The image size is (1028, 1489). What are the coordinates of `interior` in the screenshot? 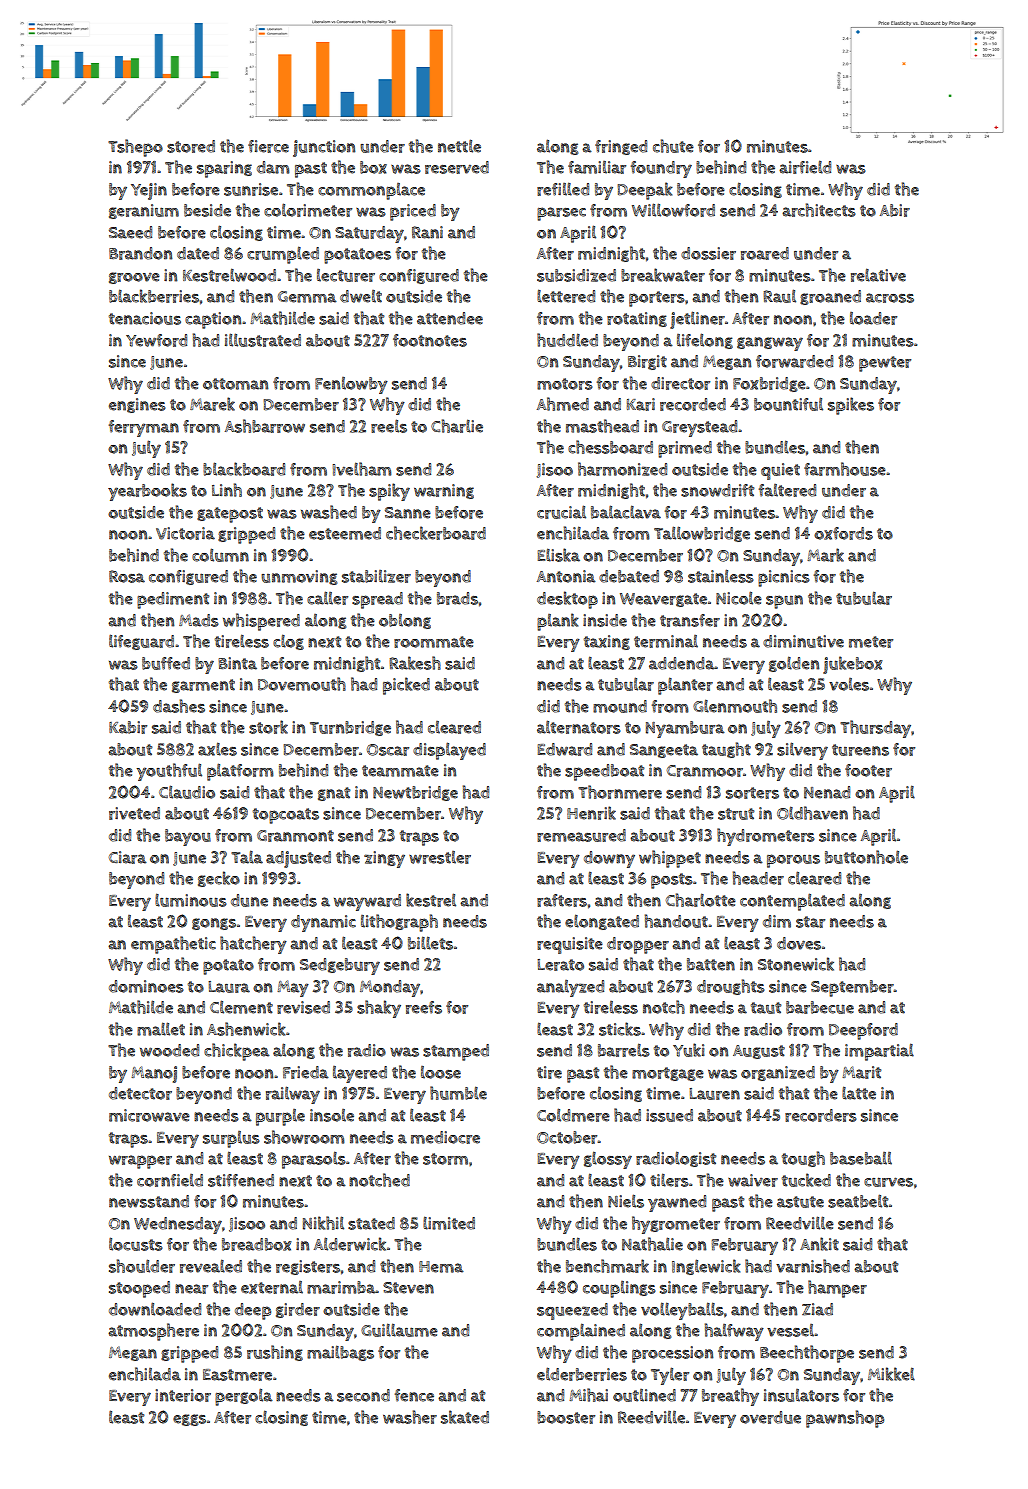 It's located at (183, 1395).
